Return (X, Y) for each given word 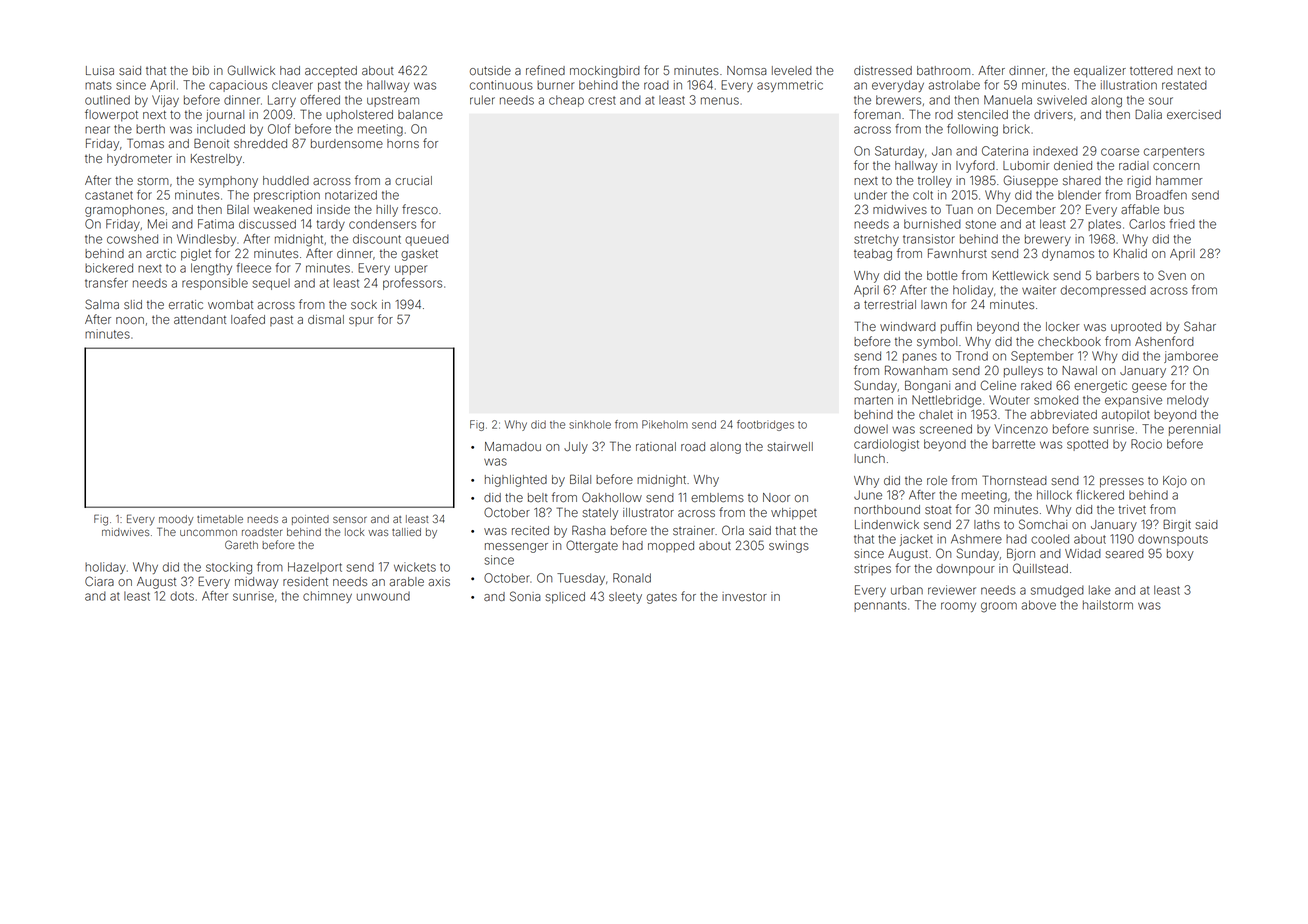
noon (130, 320)
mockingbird (605, 72)
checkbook (1069, 341)
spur (361, 321)
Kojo (1175, 482)
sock (364, 304)
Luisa (100, 70)
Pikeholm (665, 424)
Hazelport (315, 568)
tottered (1151, 70)
